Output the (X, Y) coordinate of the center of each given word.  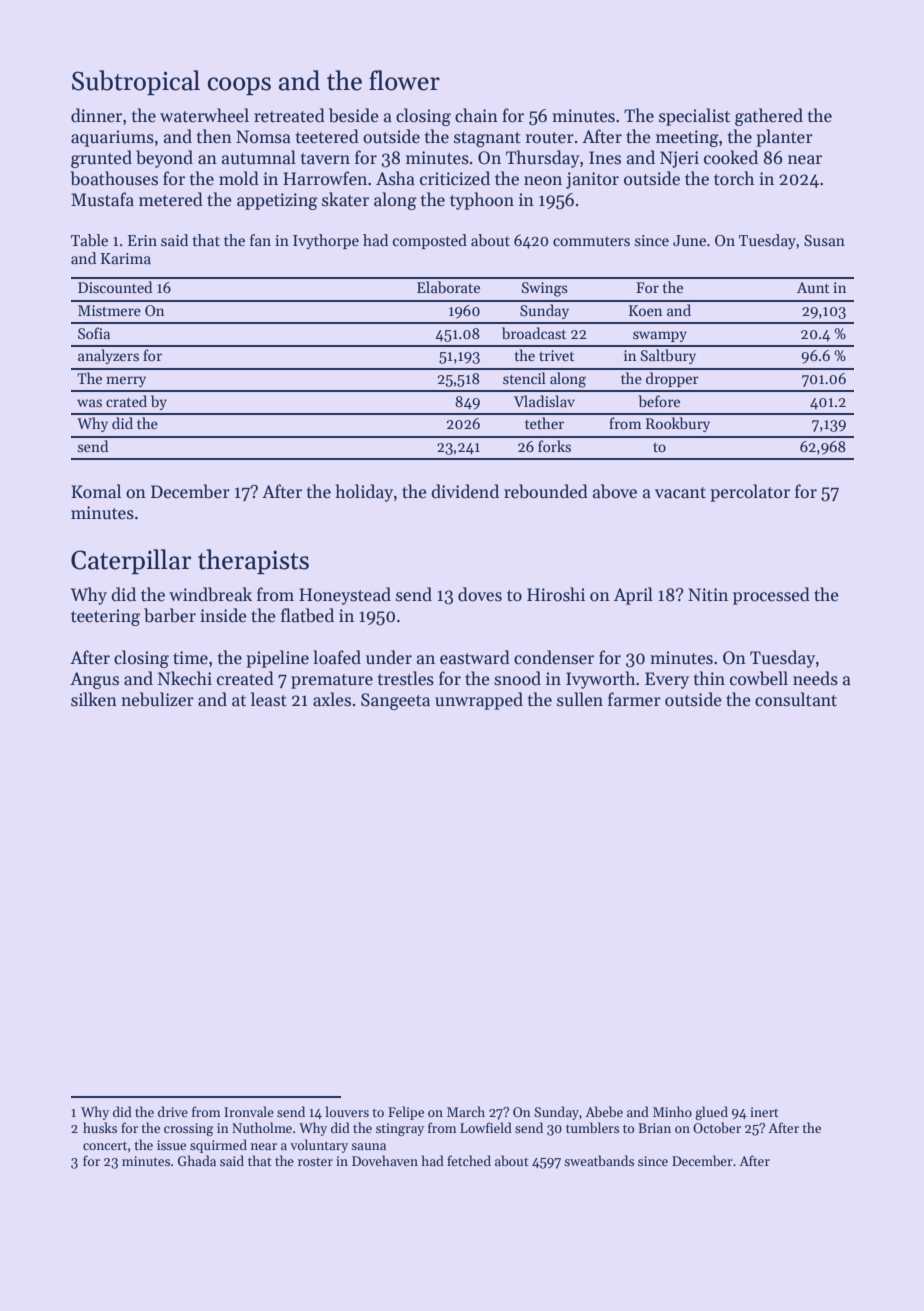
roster (315, 1162)
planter (784, 138)
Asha (395, 178)
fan (260, 240)
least (269, 699)
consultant (796, 699)
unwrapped (479, 701)
